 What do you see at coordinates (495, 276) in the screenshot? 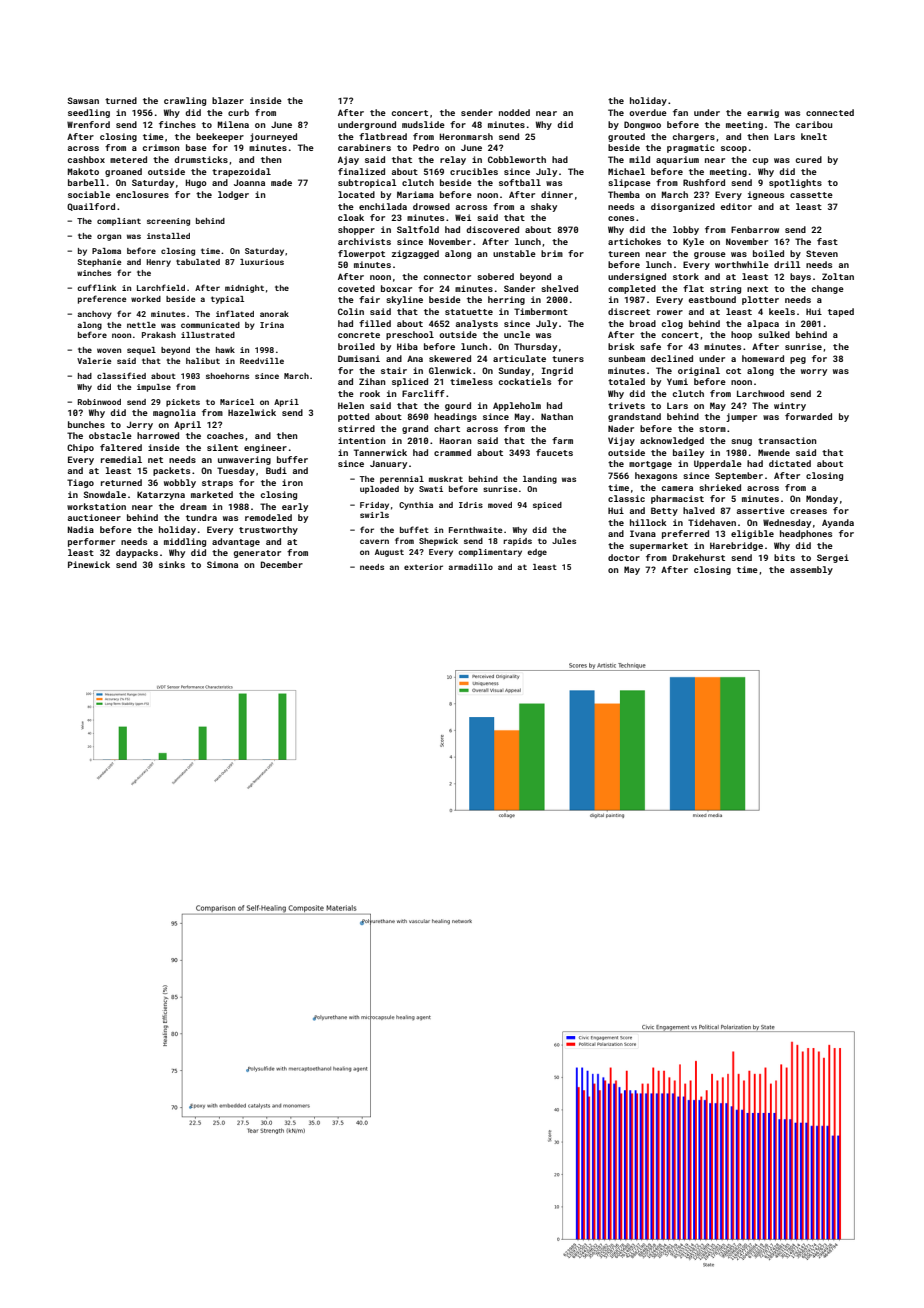
I see `sobered` at bounding box center [495, 276].
